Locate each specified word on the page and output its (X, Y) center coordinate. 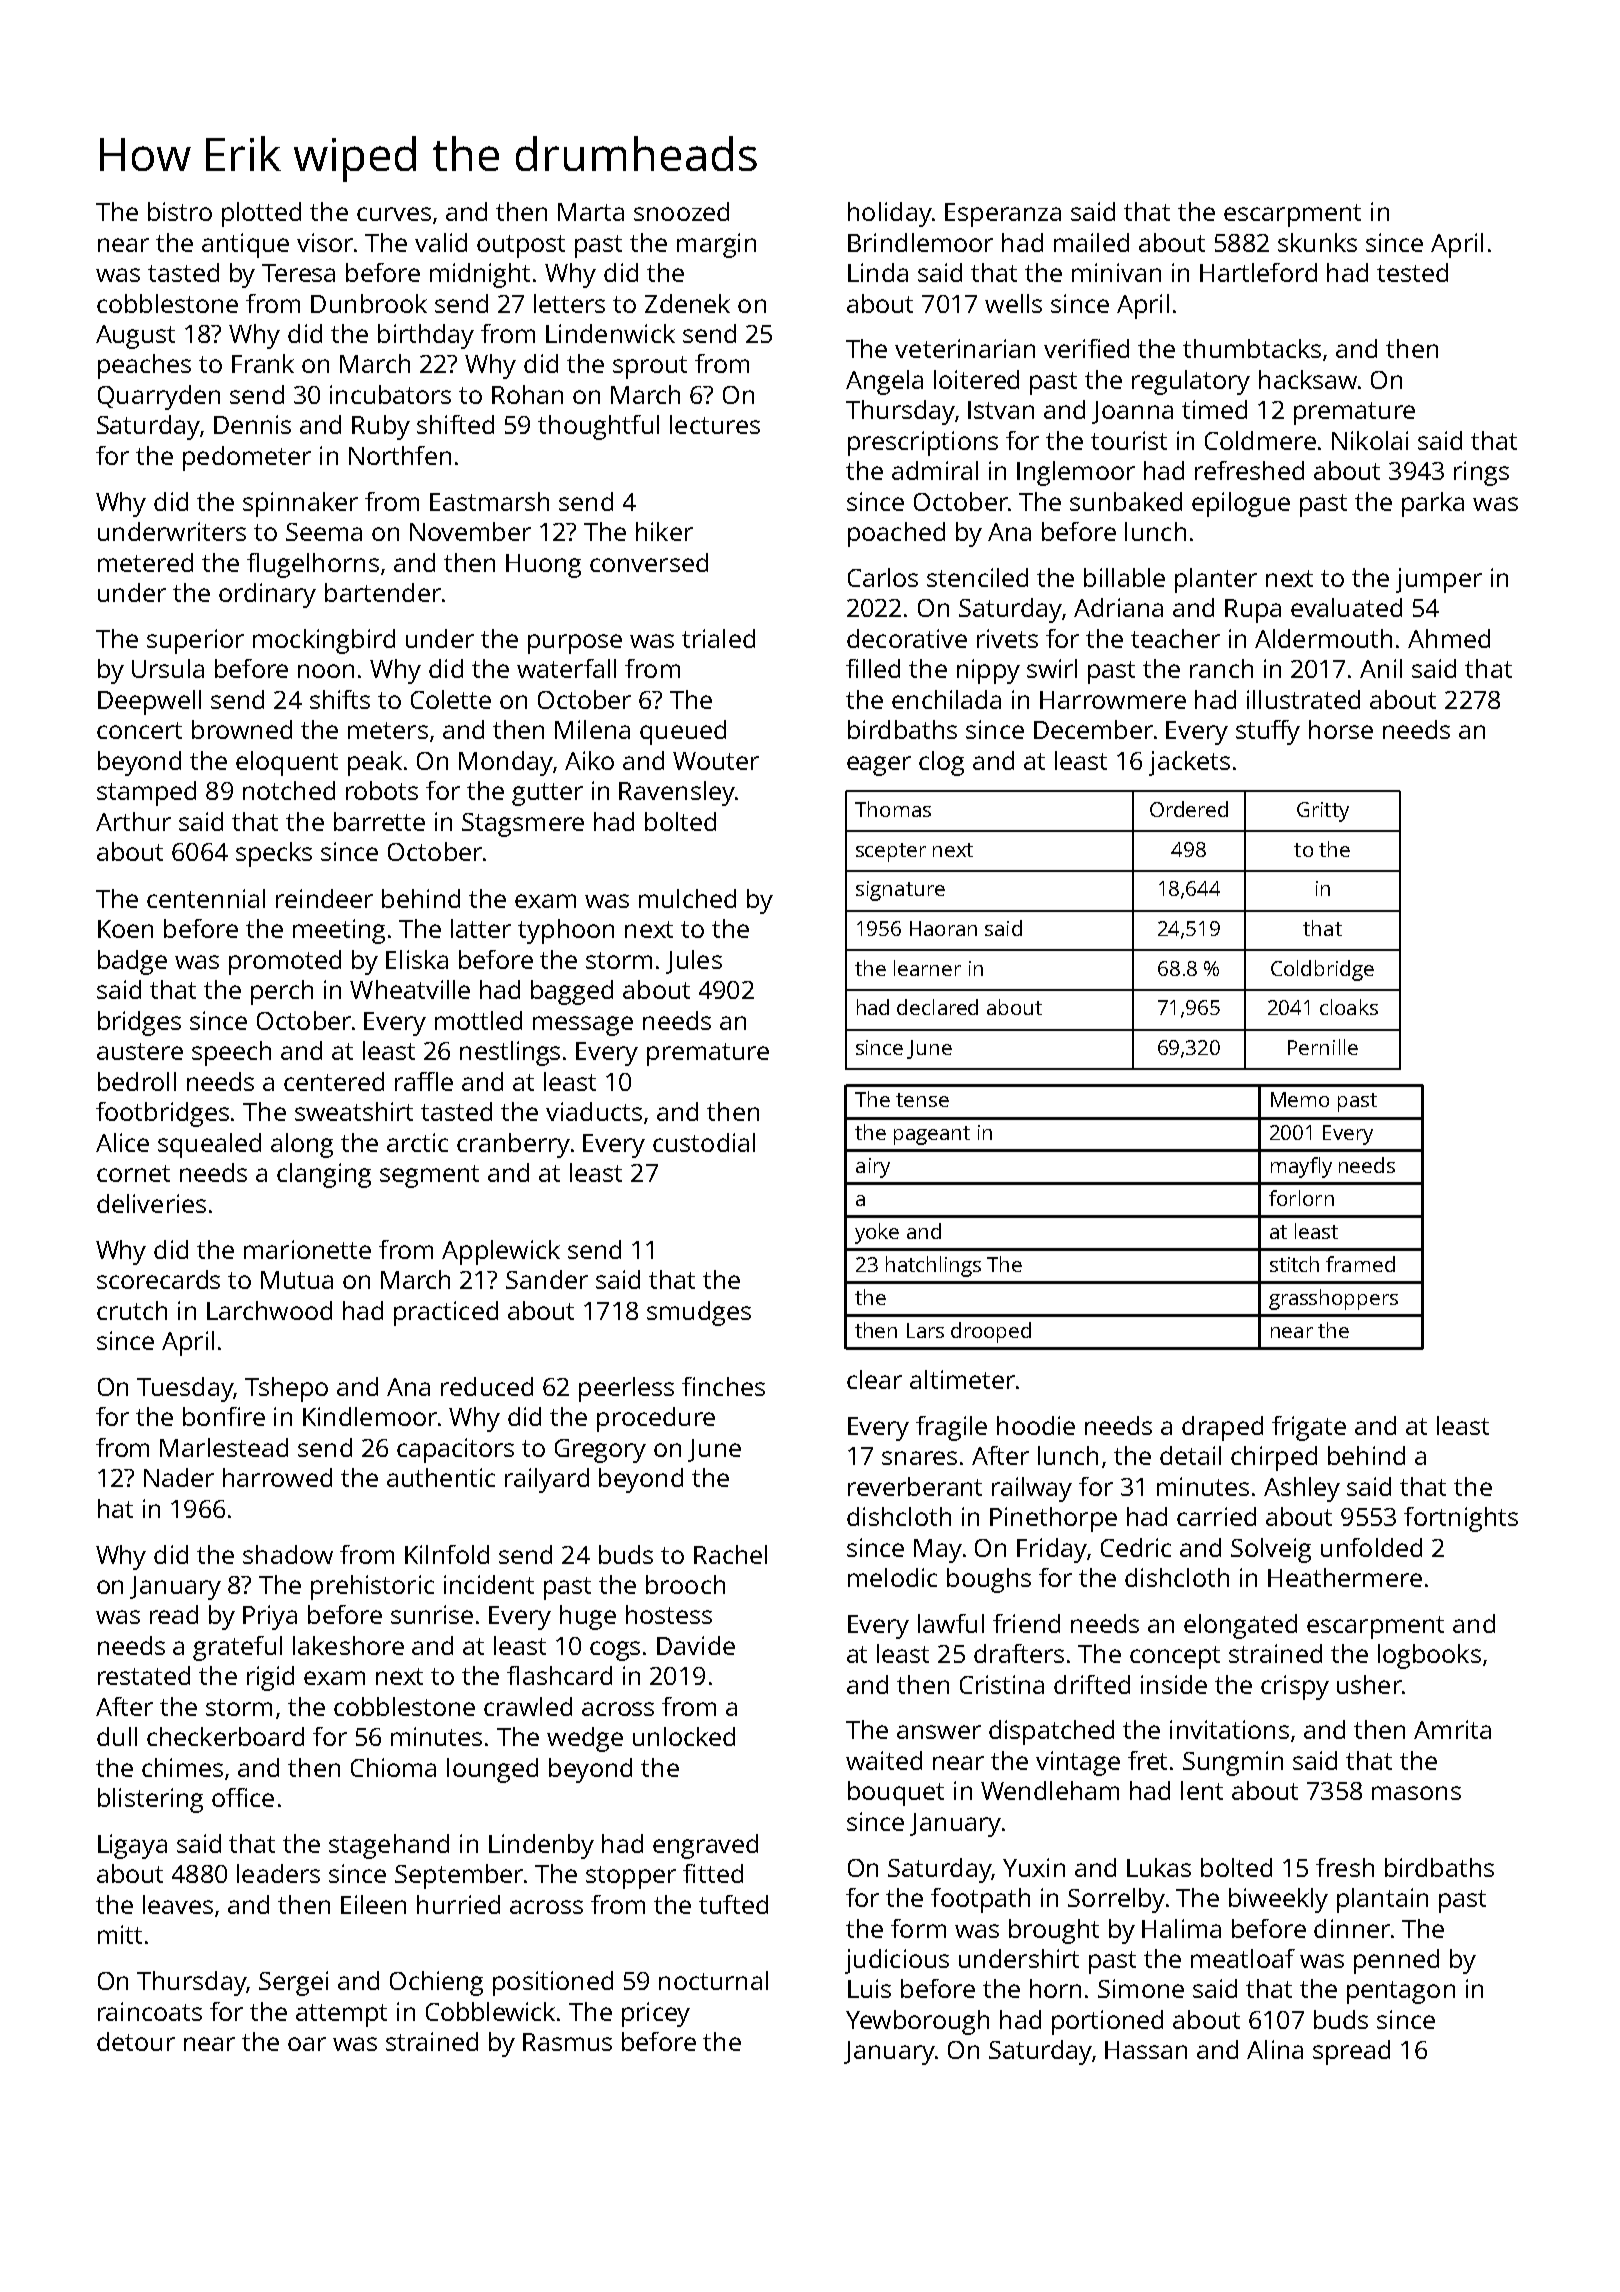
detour (136, 2041)
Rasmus (567, 2042)
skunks (1317, 242)
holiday (890, 214)
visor (325, 242)
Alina (1275, 2049)
